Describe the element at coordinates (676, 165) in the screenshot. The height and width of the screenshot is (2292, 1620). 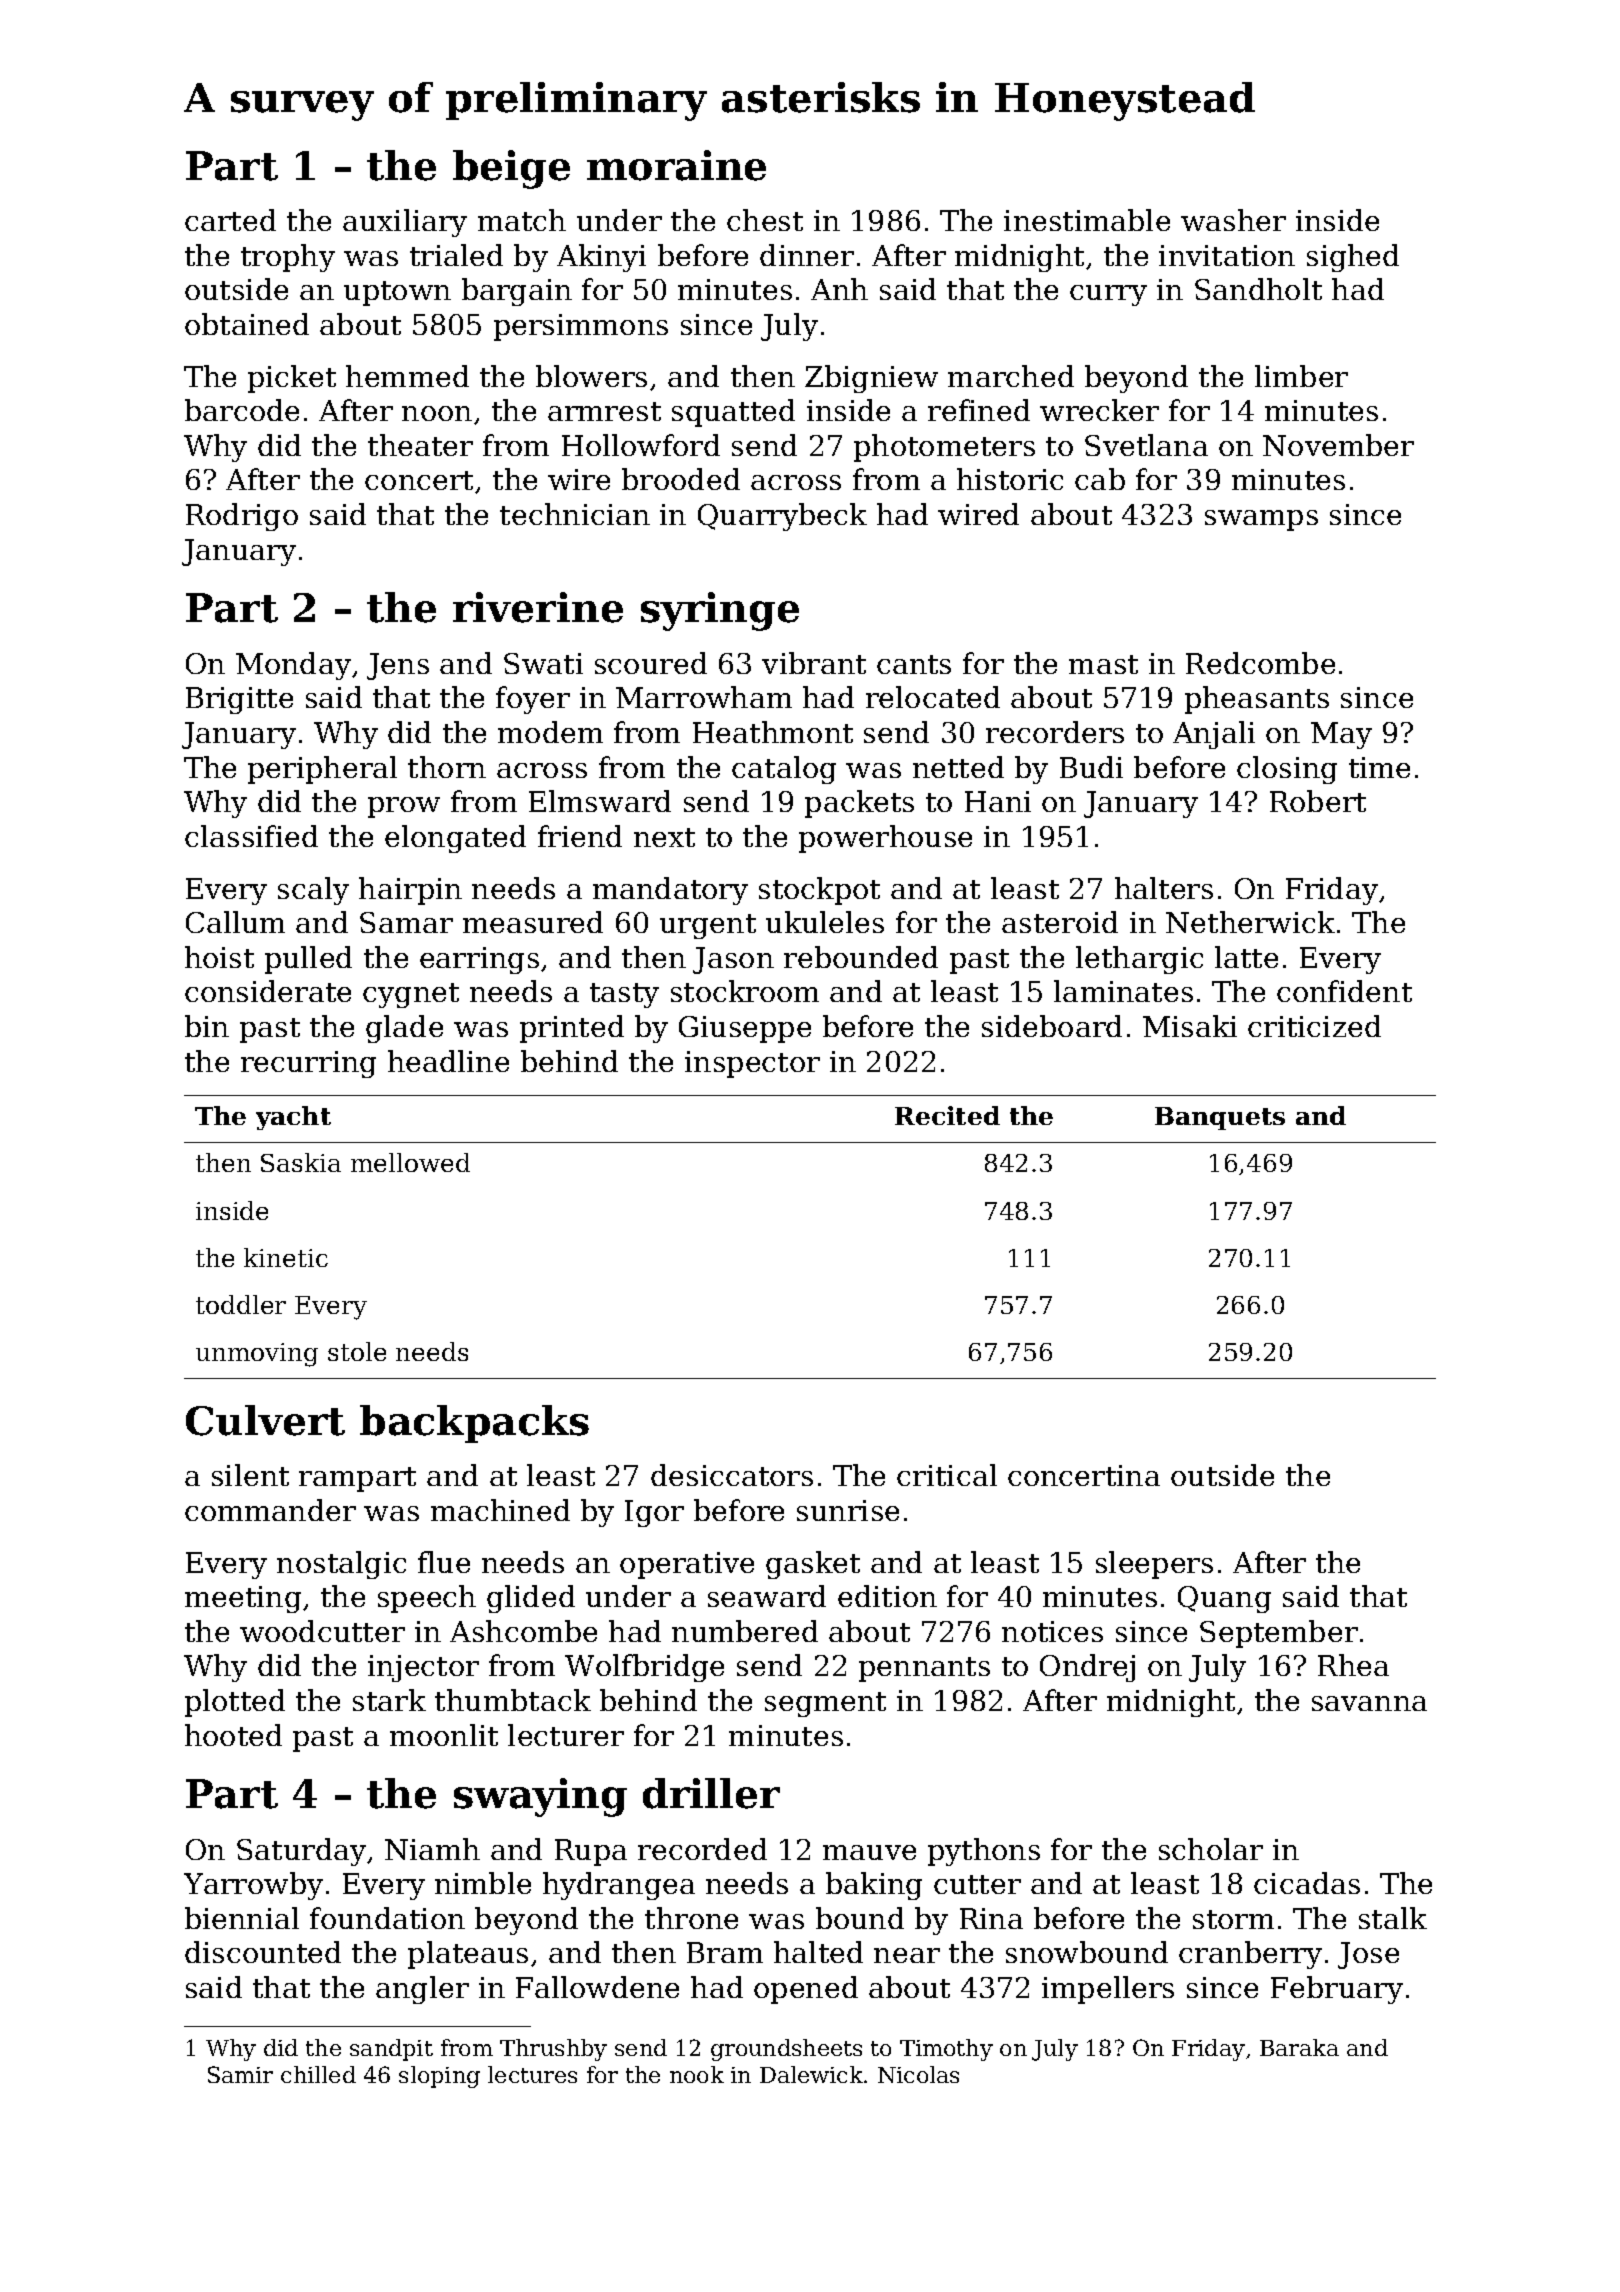
I see `moraine` at that location.
